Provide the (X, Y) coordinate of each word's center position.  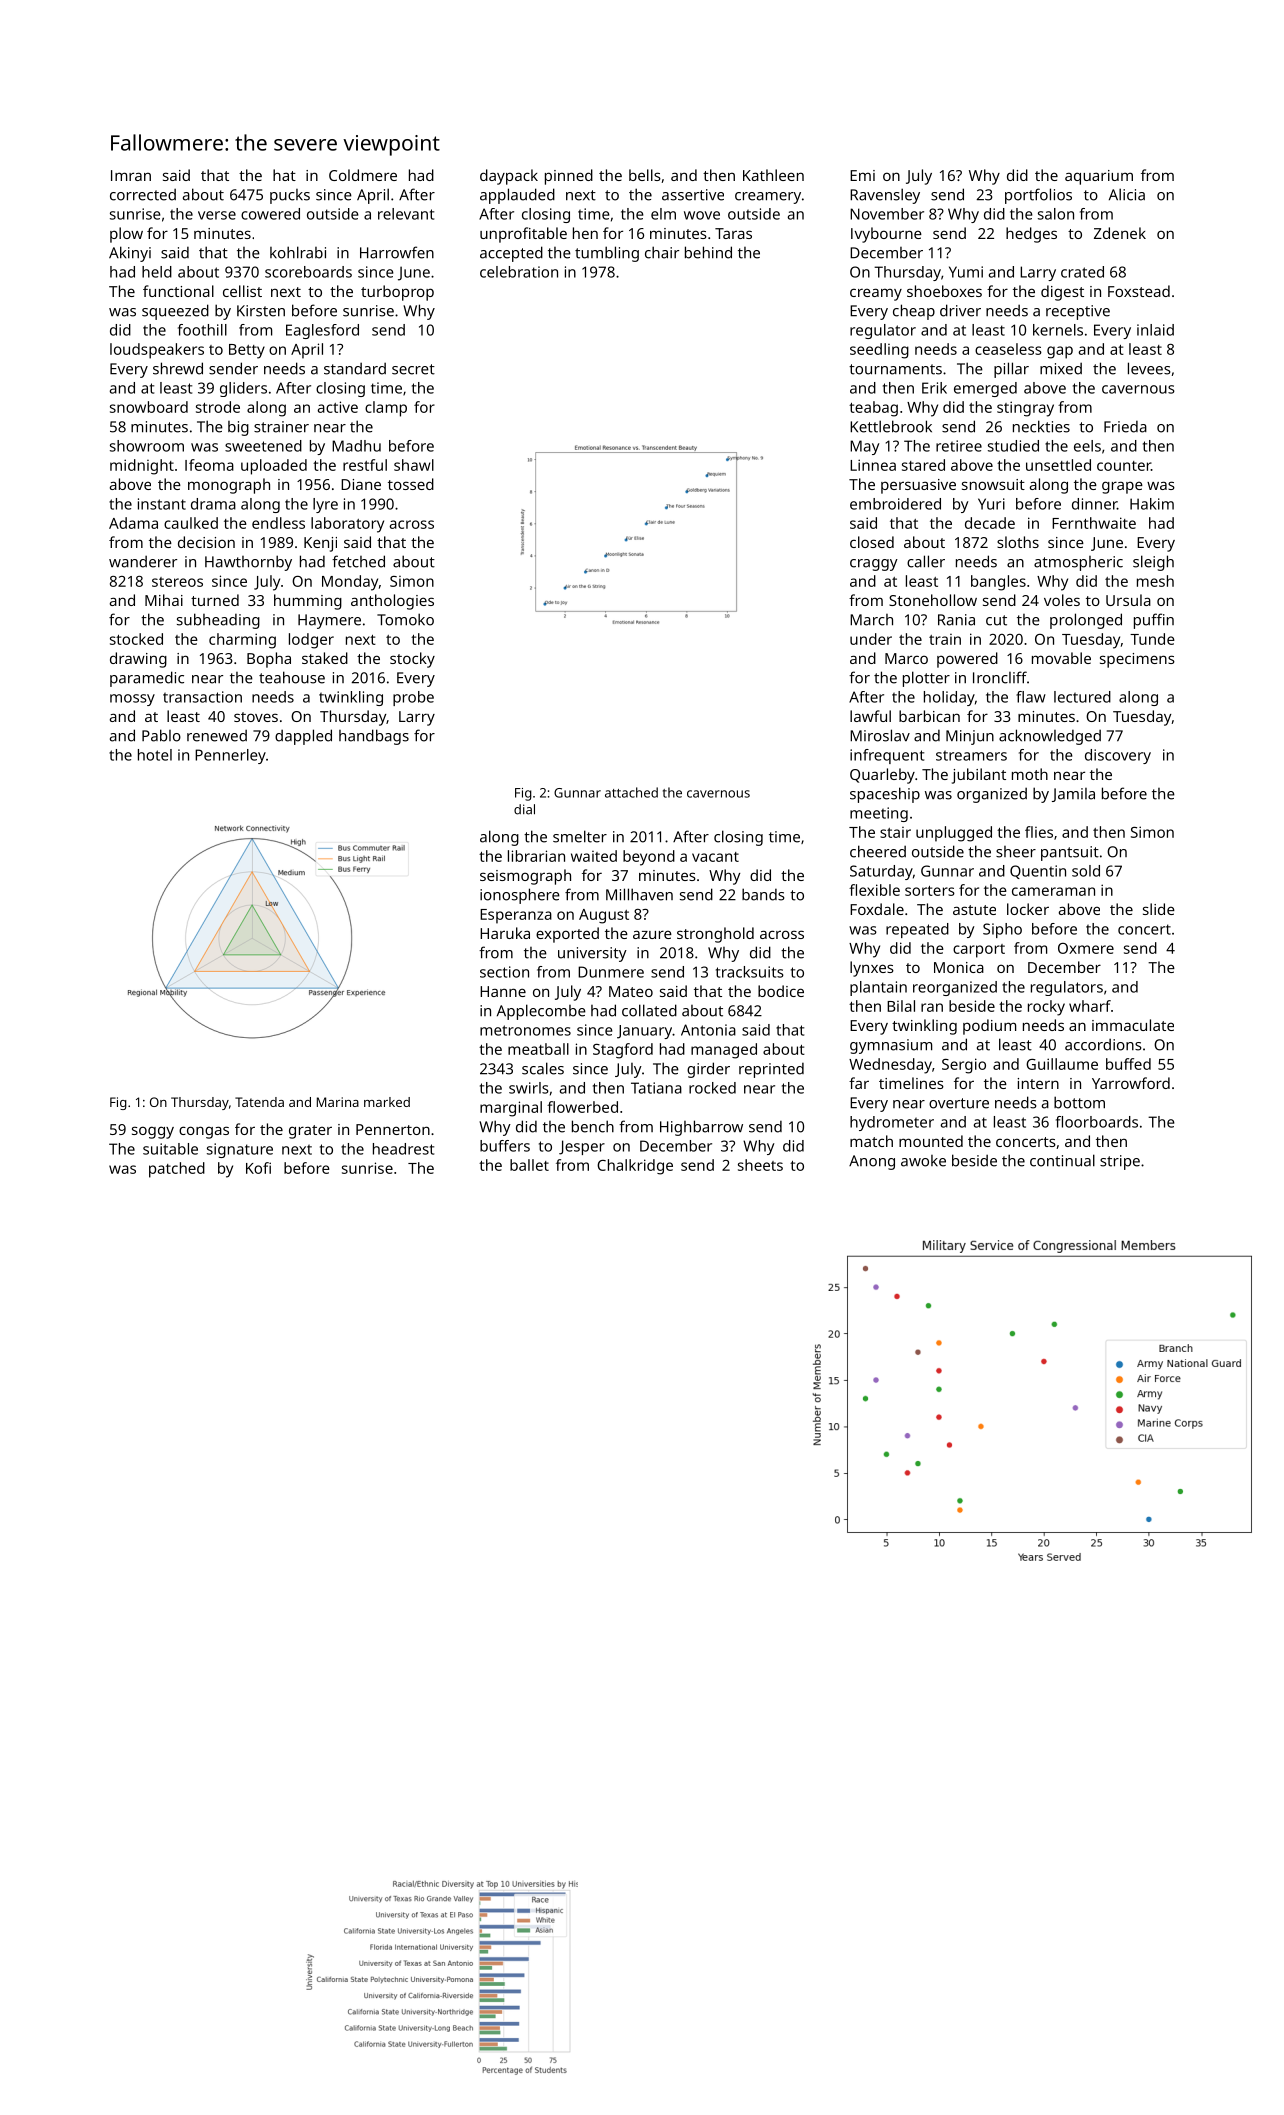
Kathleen (773, 175)
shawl (414, 465)
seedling (879, 351)
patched (177, 1170)
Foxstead (1139, 291)
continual (1062, 1160)
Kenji (320, 544)
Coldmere (363, 175)
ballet (529, 1165)
